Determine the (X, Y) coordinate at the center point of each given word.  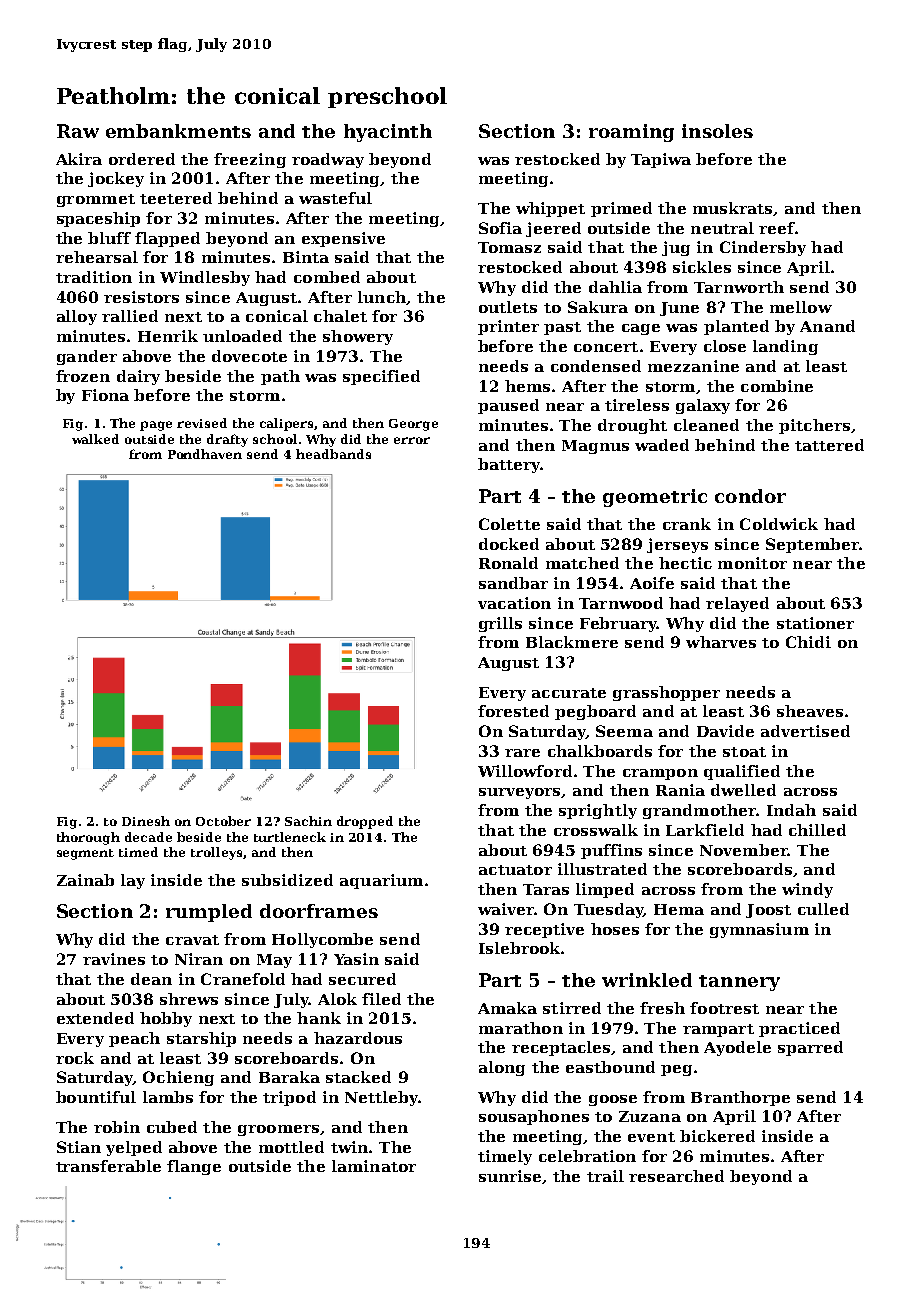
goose (613, 1100)
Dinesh (146, 821)
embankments (178, 131)
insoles (717, 131)
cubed (172, 1127)
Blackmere (572, 642)
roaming (631, 133)
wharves (721, 642)
